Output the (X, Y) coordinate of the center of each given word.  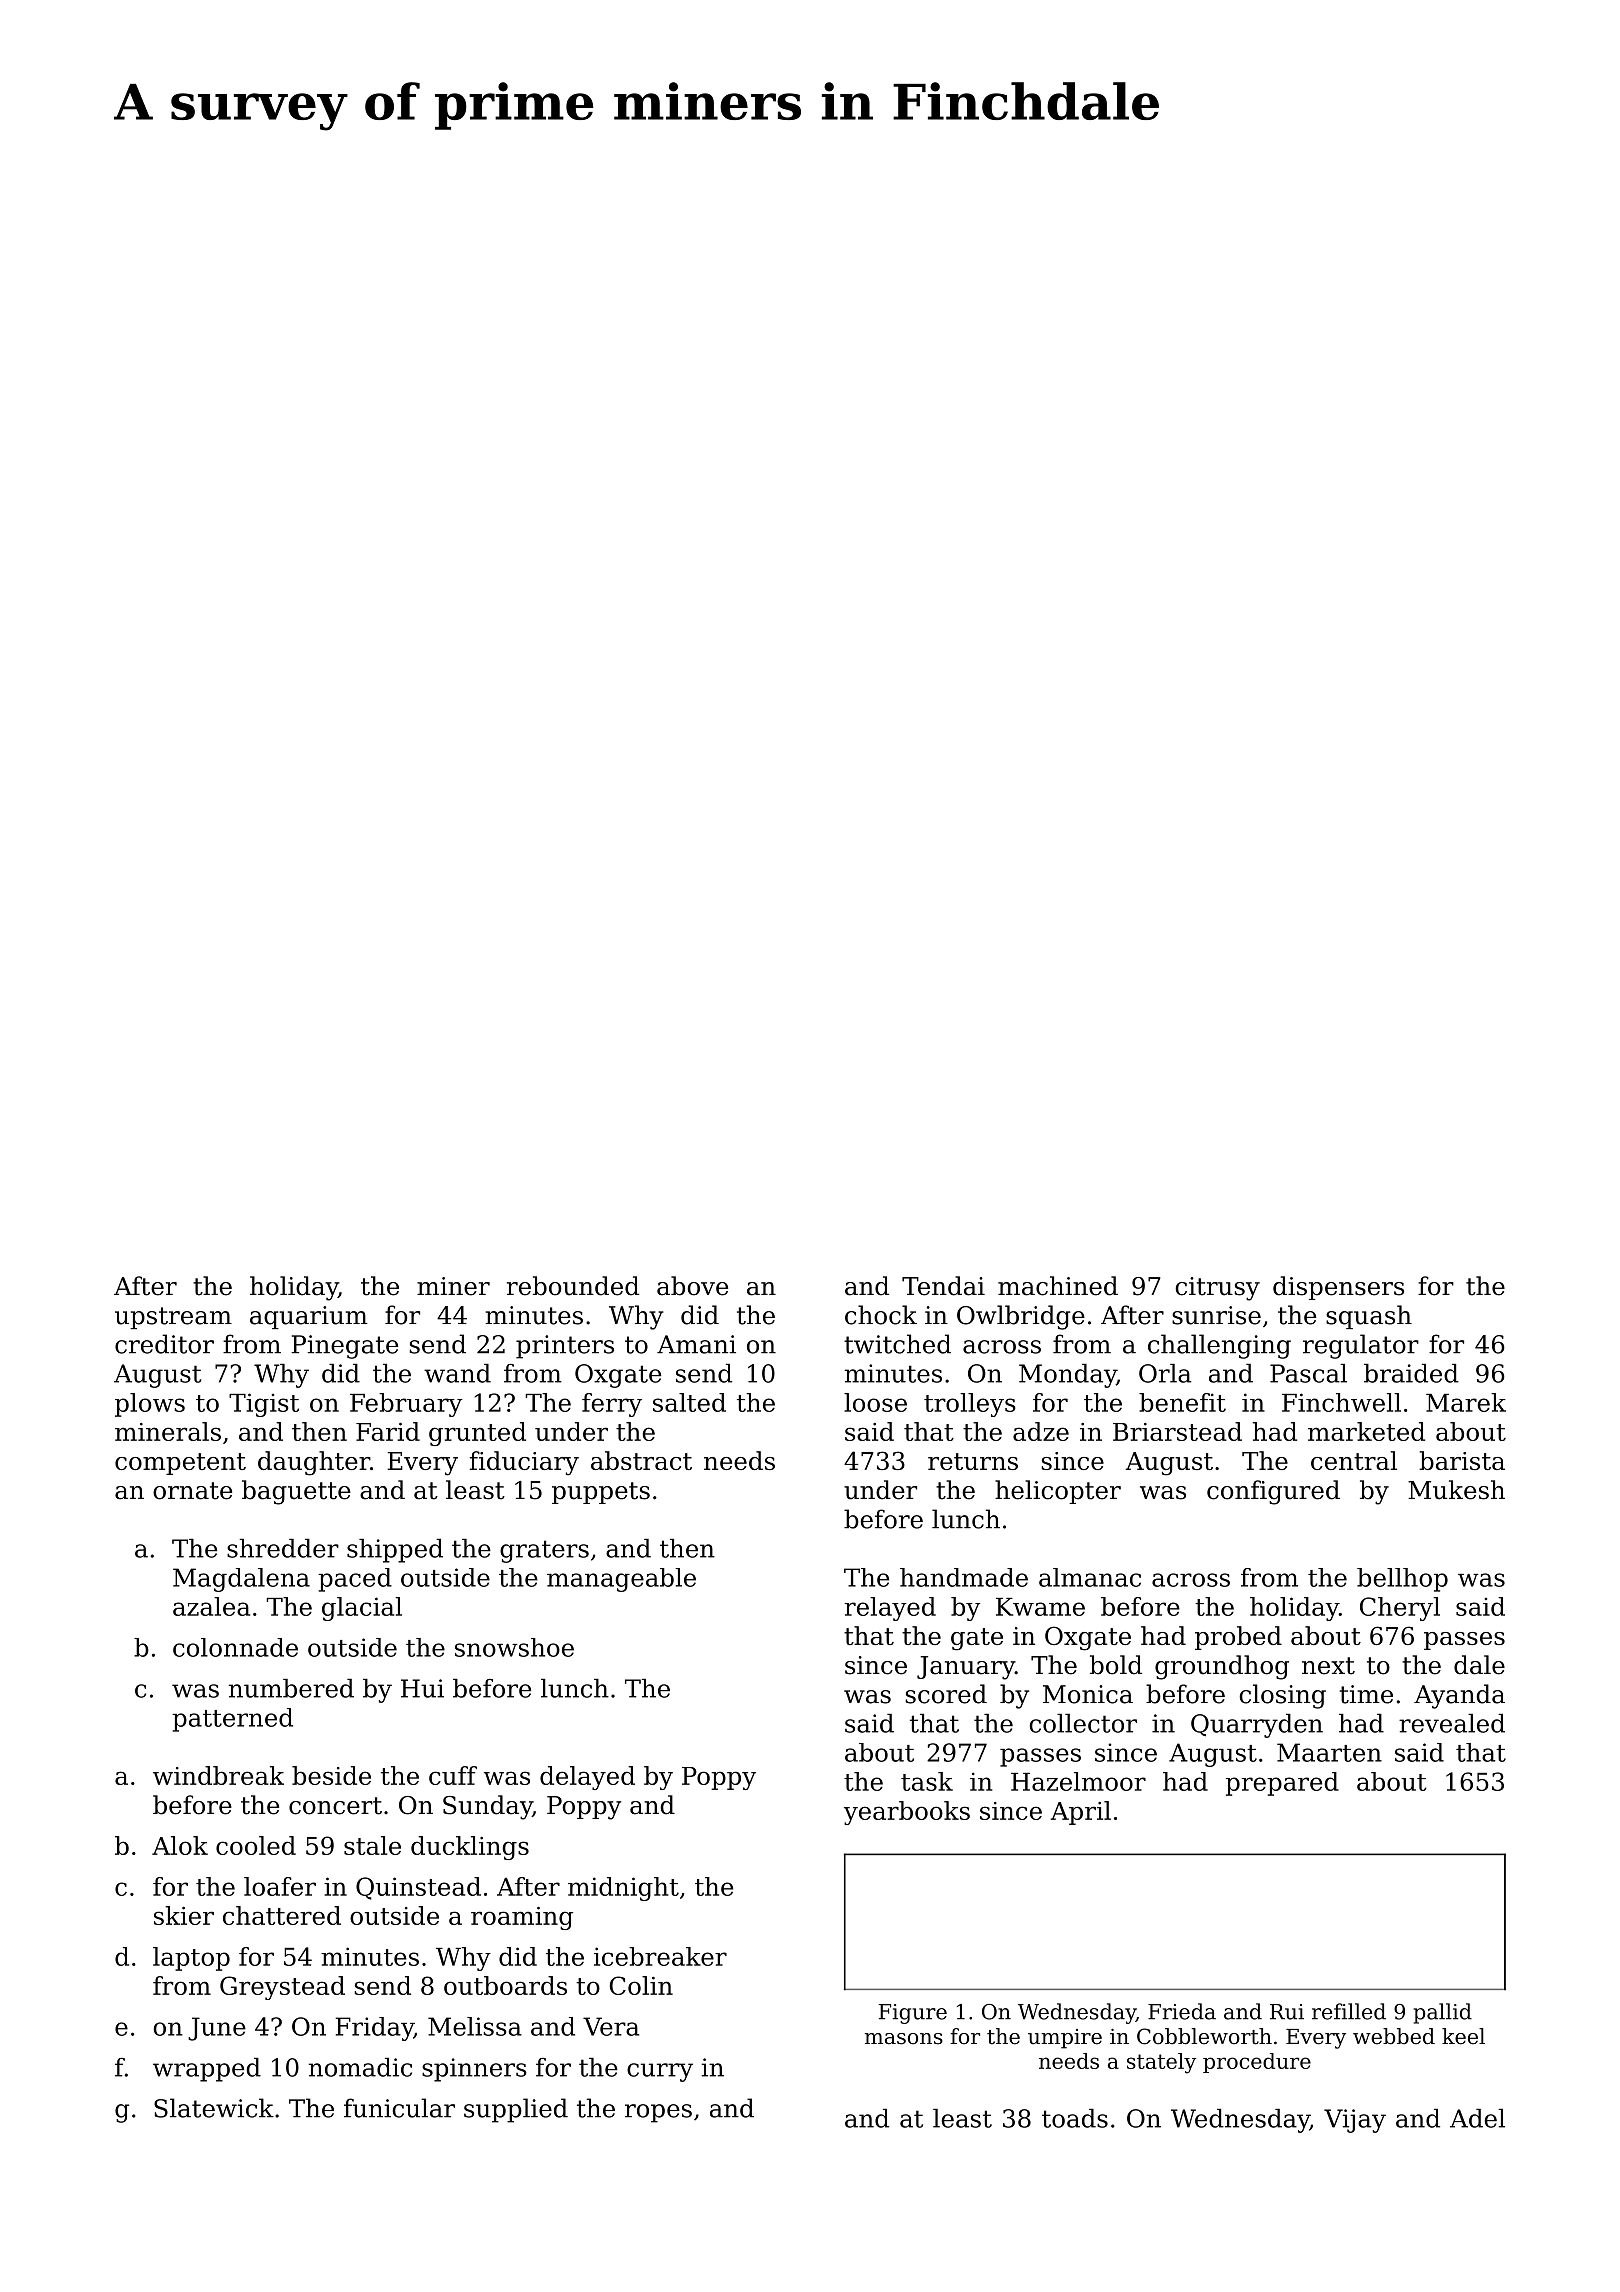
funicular (399, 2108)
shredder (283, 1548)
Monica (1088, 1694)
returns (973, 1461)
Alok (180, 1845)
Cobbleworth (1204, 2036)
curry (660, 2072)
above (692, 1286)
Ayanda (1459, 1696)
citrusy (1217, 1289)
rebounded (573, 1286)
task (927, 1781)
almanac (1090, 1577)
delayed (587, 1778)
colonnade (235, 1647)
